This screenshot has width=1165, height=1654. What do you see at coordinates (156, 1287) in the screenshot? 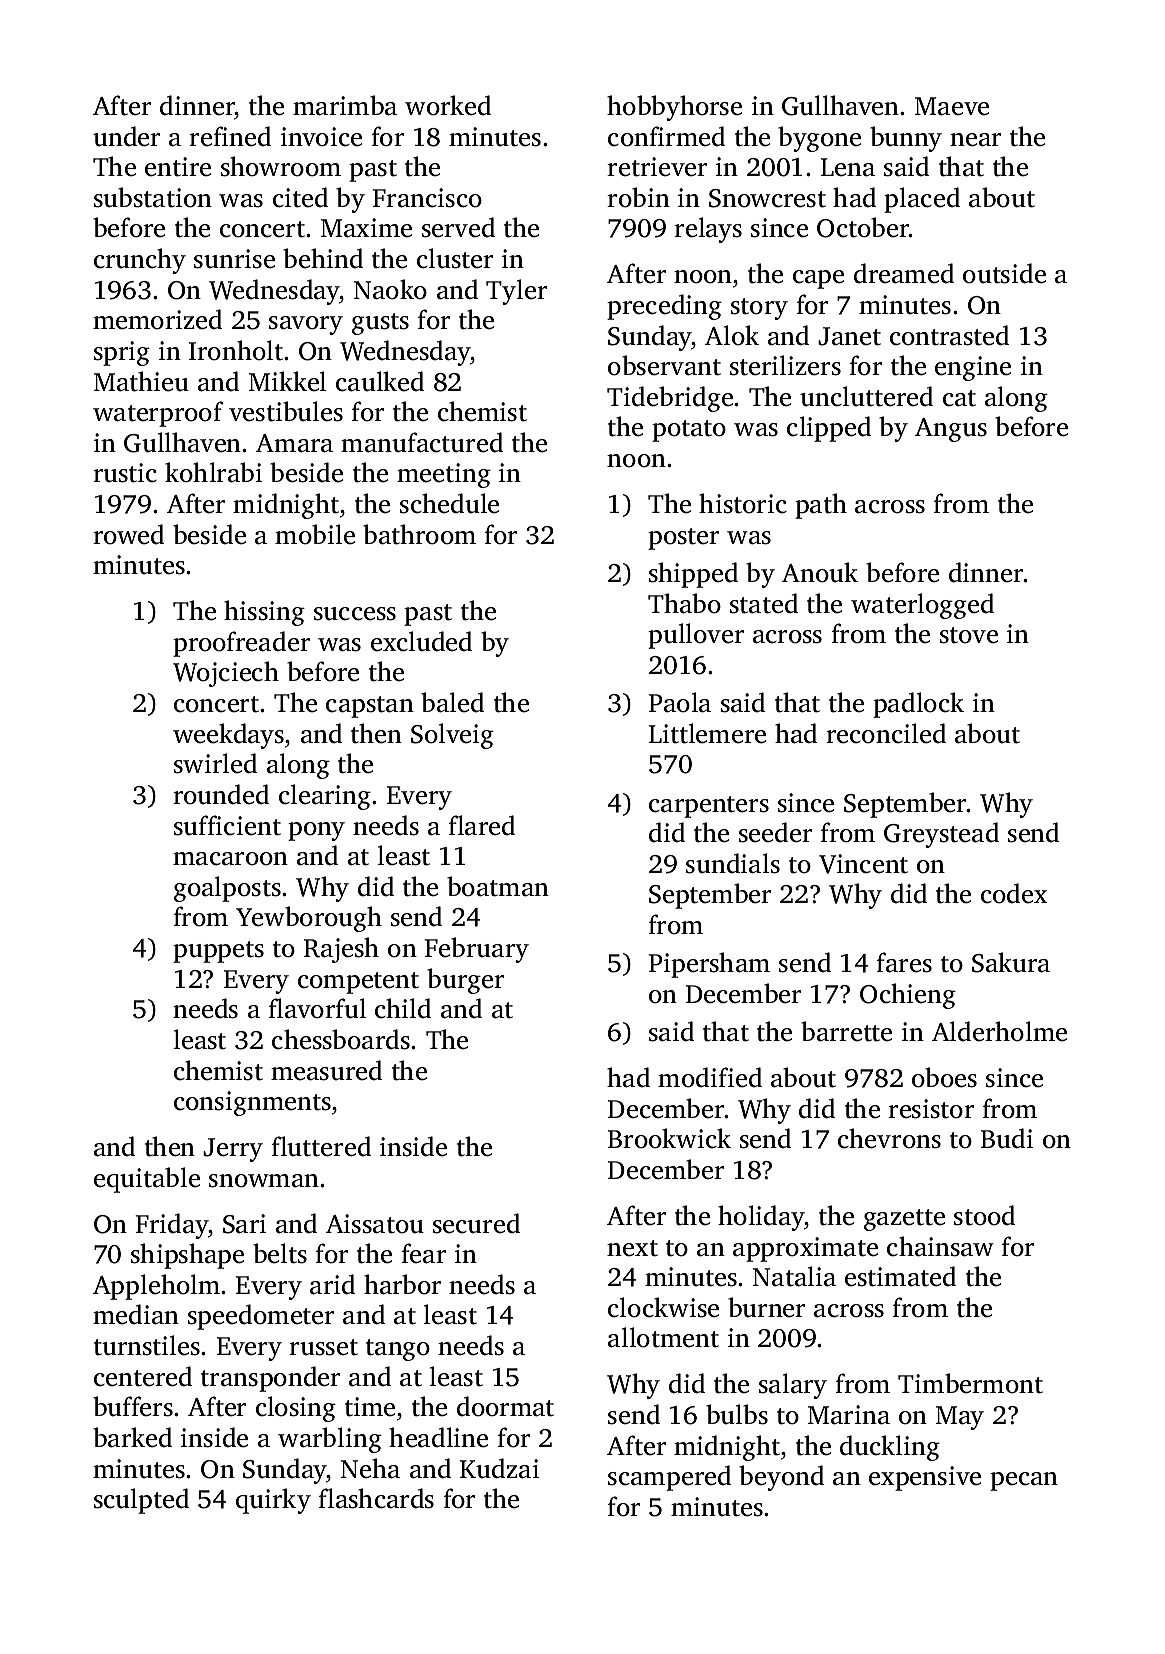
I see `Appleholm` at bounding box center [156, 1287].
